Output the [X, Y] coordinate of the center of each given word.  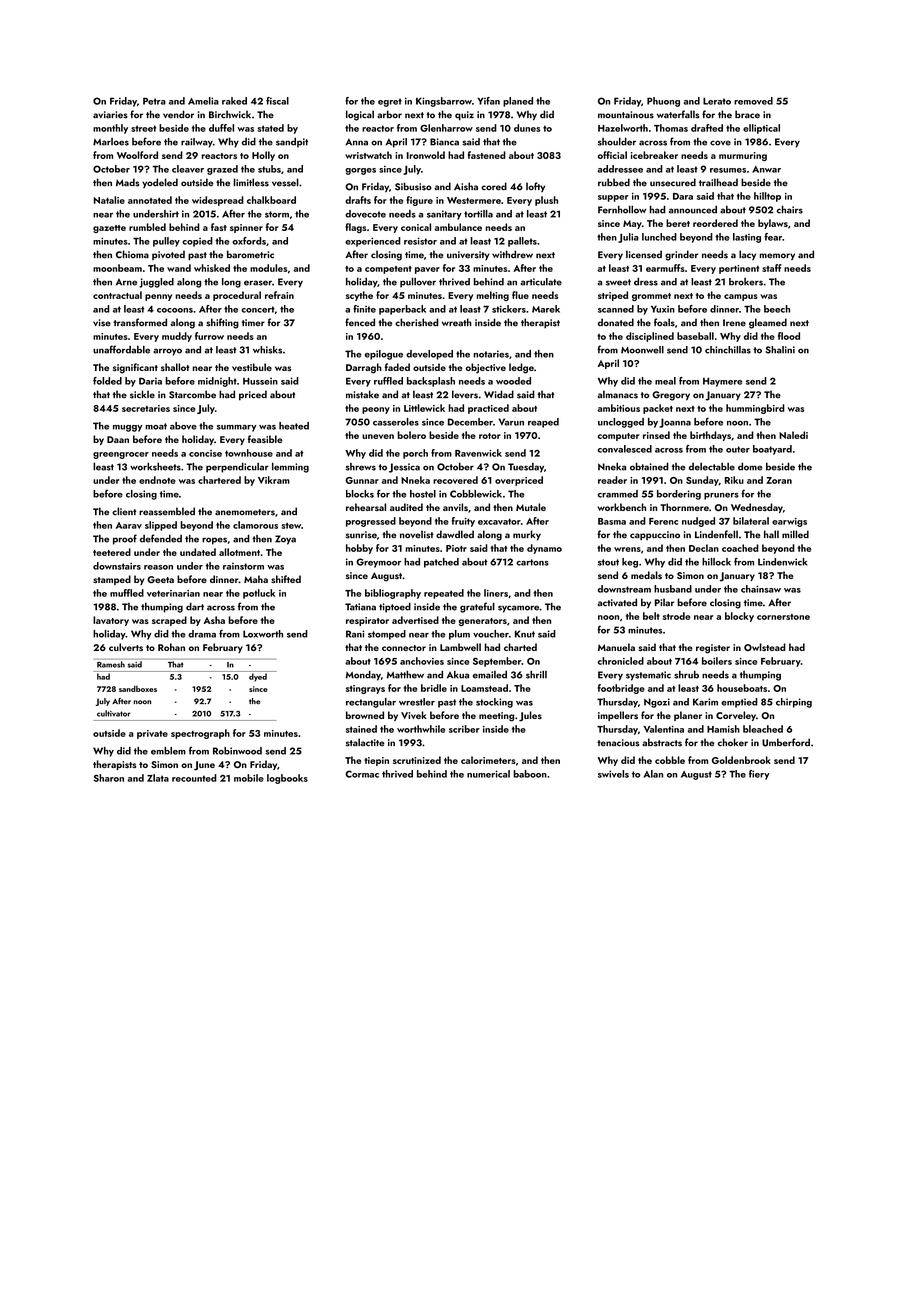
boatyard [772, 450]
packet [658, 409]
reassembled [167, 511]
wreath [457, 322]
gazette [109, 229]
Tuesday [526, 468]
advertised [415, 620]
